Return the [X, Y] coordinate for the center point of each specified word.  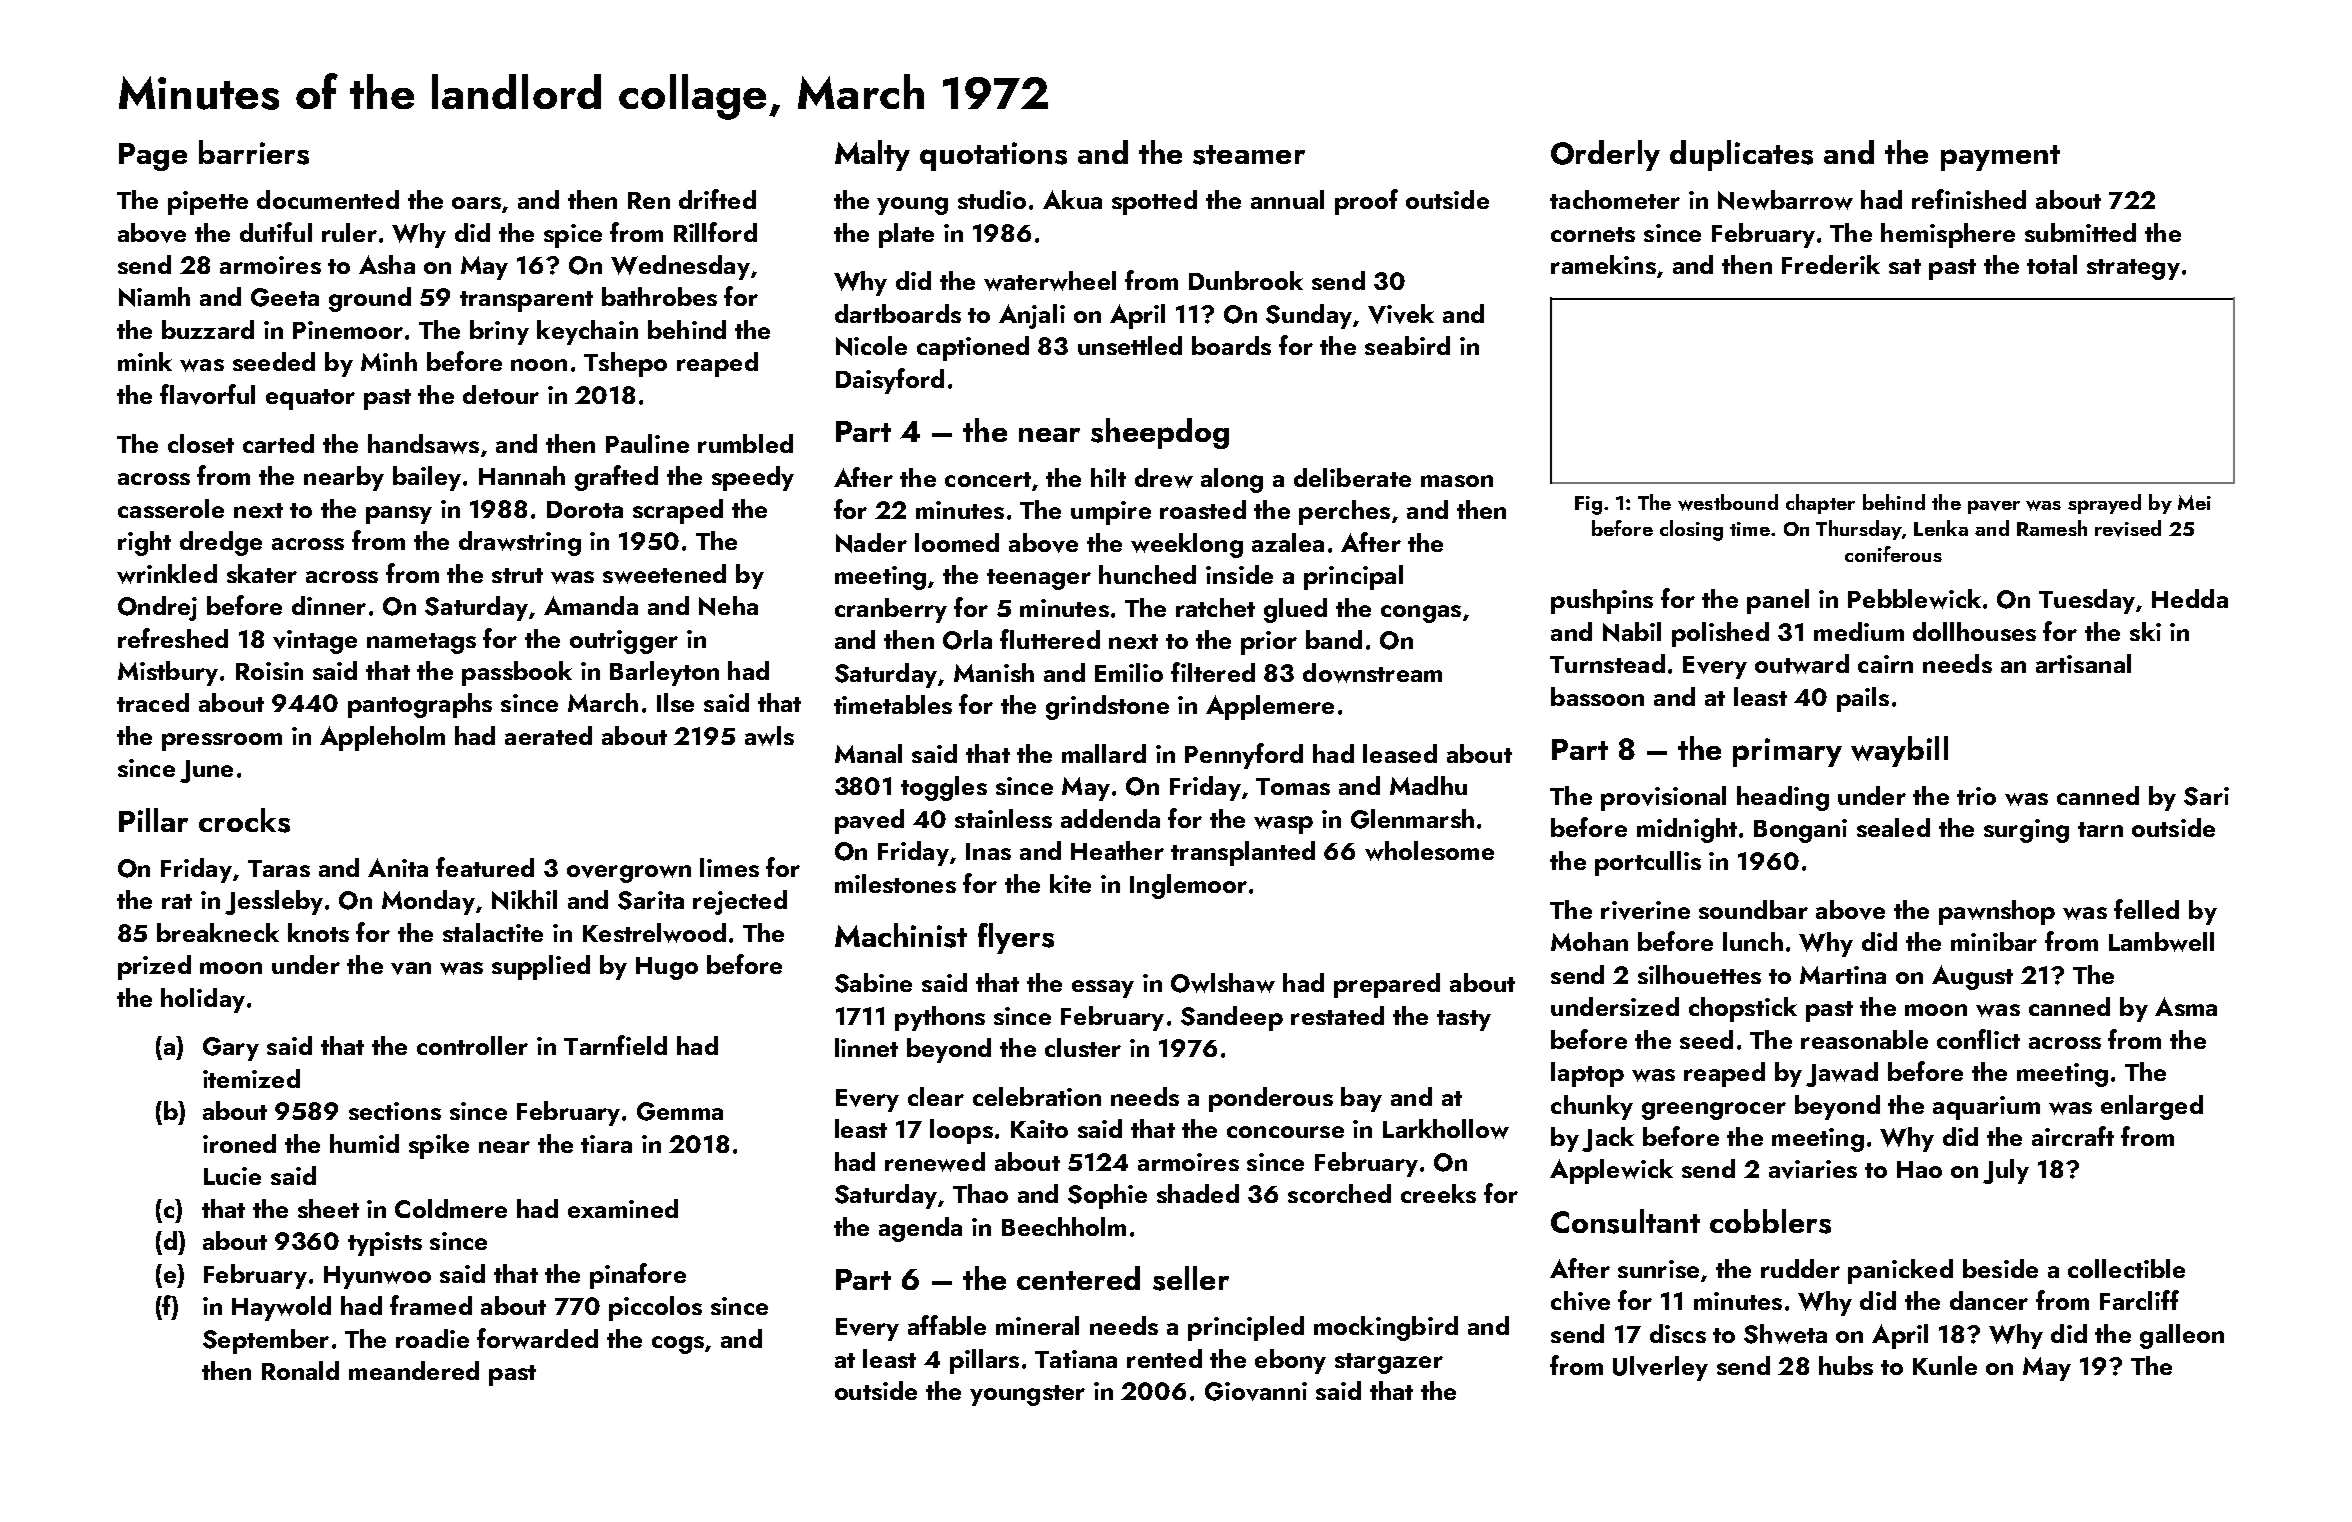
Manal [868, 753]
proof [1366, 202]
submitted [2080, 232]
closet [201, 443]
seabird [1407, 345]
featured [485, 867]
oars [476, 203]
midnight [1687, 830]
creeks [1438, 1193]
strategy [2133, 269]
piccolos [655, 1308]
